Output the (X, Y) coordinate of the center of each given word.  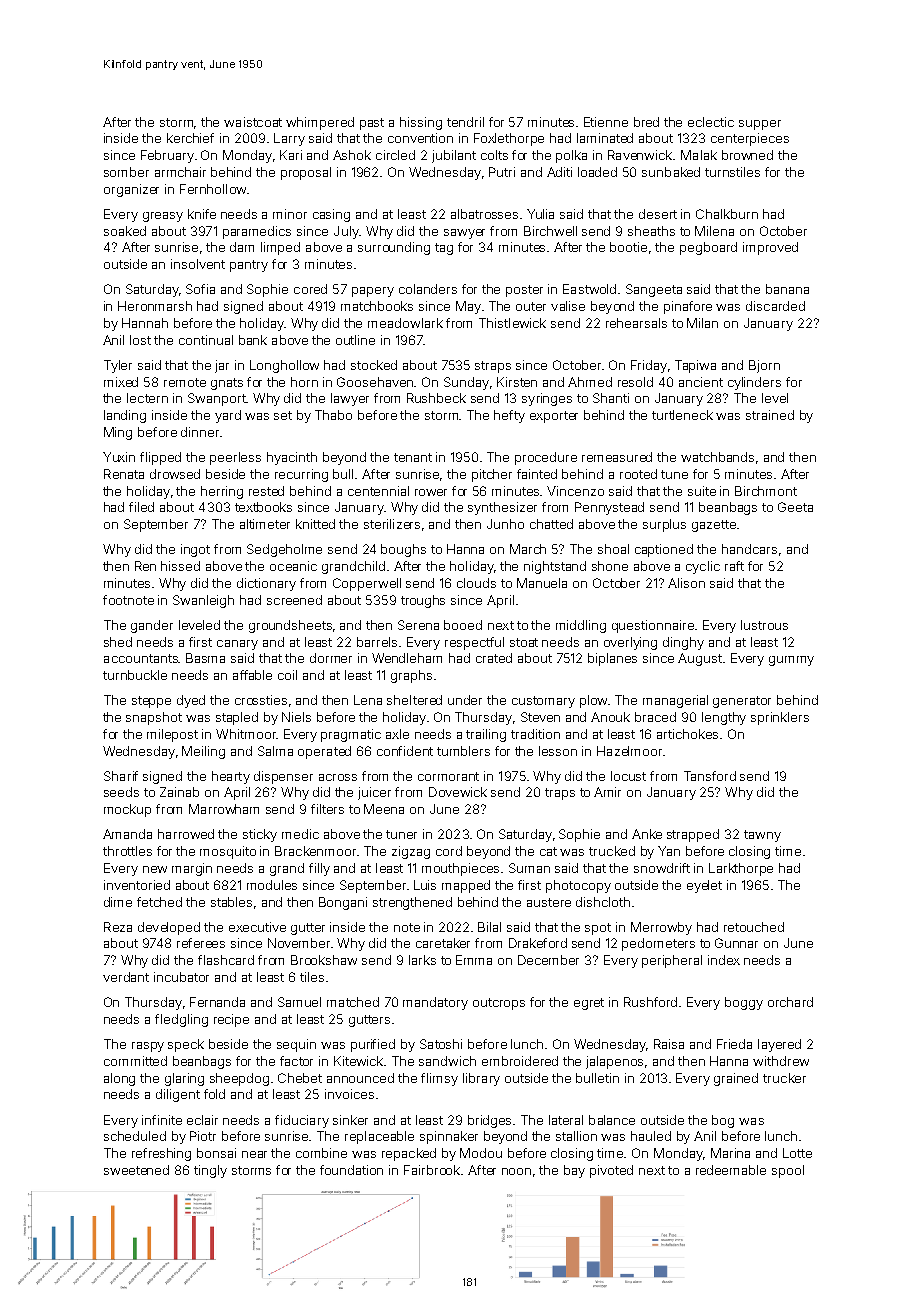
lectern (147, 398)
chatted (551, 524)
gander (152, 626)
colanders (428, 289)
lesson (558, 751)
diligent (178, 1095)
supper (760, 125)
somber (126, 172)
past (372, 124)
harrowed (186, 834)
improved (770, 248)
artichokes (687, 734)
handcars (749, 549)
